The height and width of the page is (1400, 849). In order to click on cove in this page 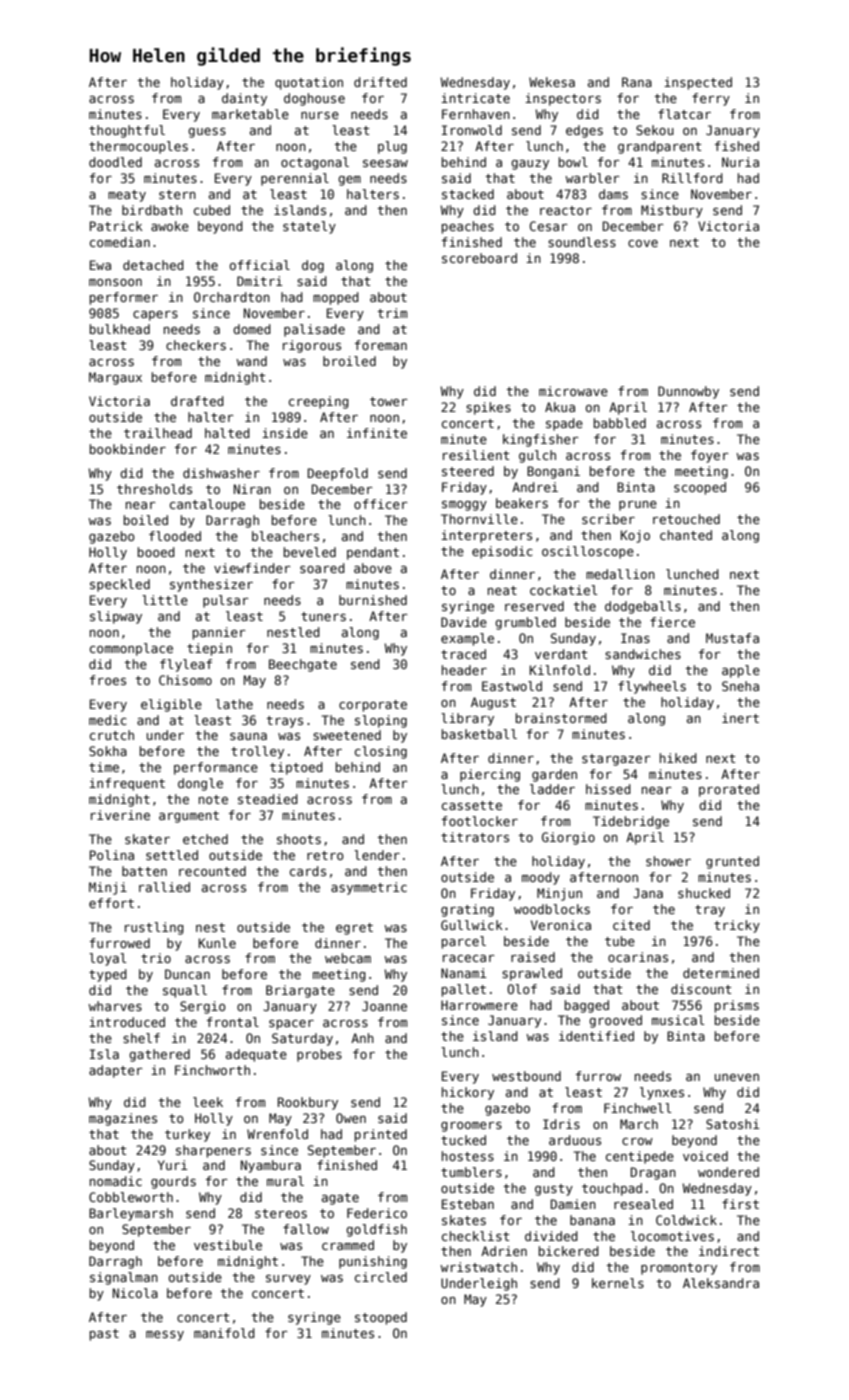, I will do `click(643, 243)`.
